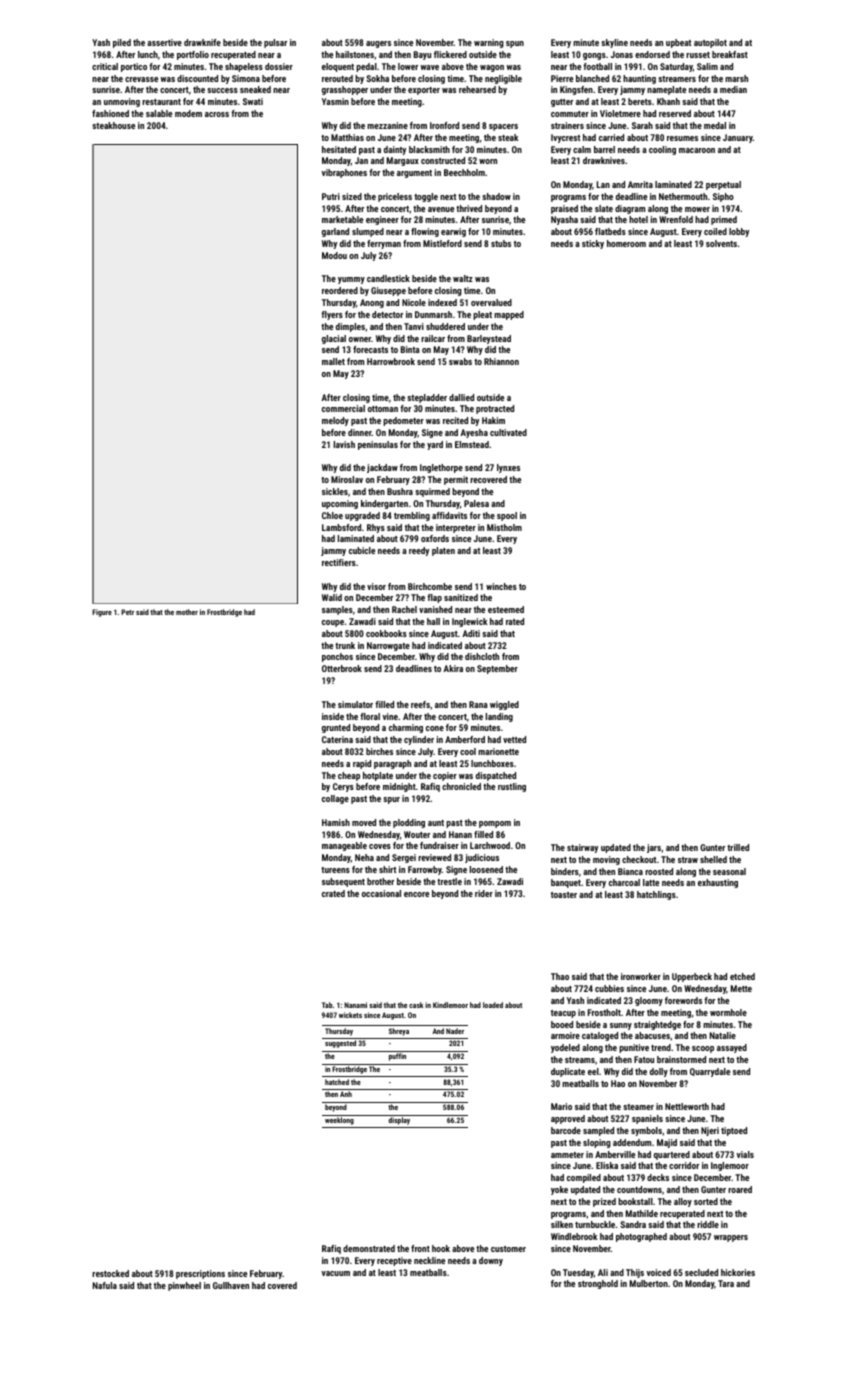 The height and width of the screenshot is (1400, 849). I want to click on loaded, so click(493, 1005).
